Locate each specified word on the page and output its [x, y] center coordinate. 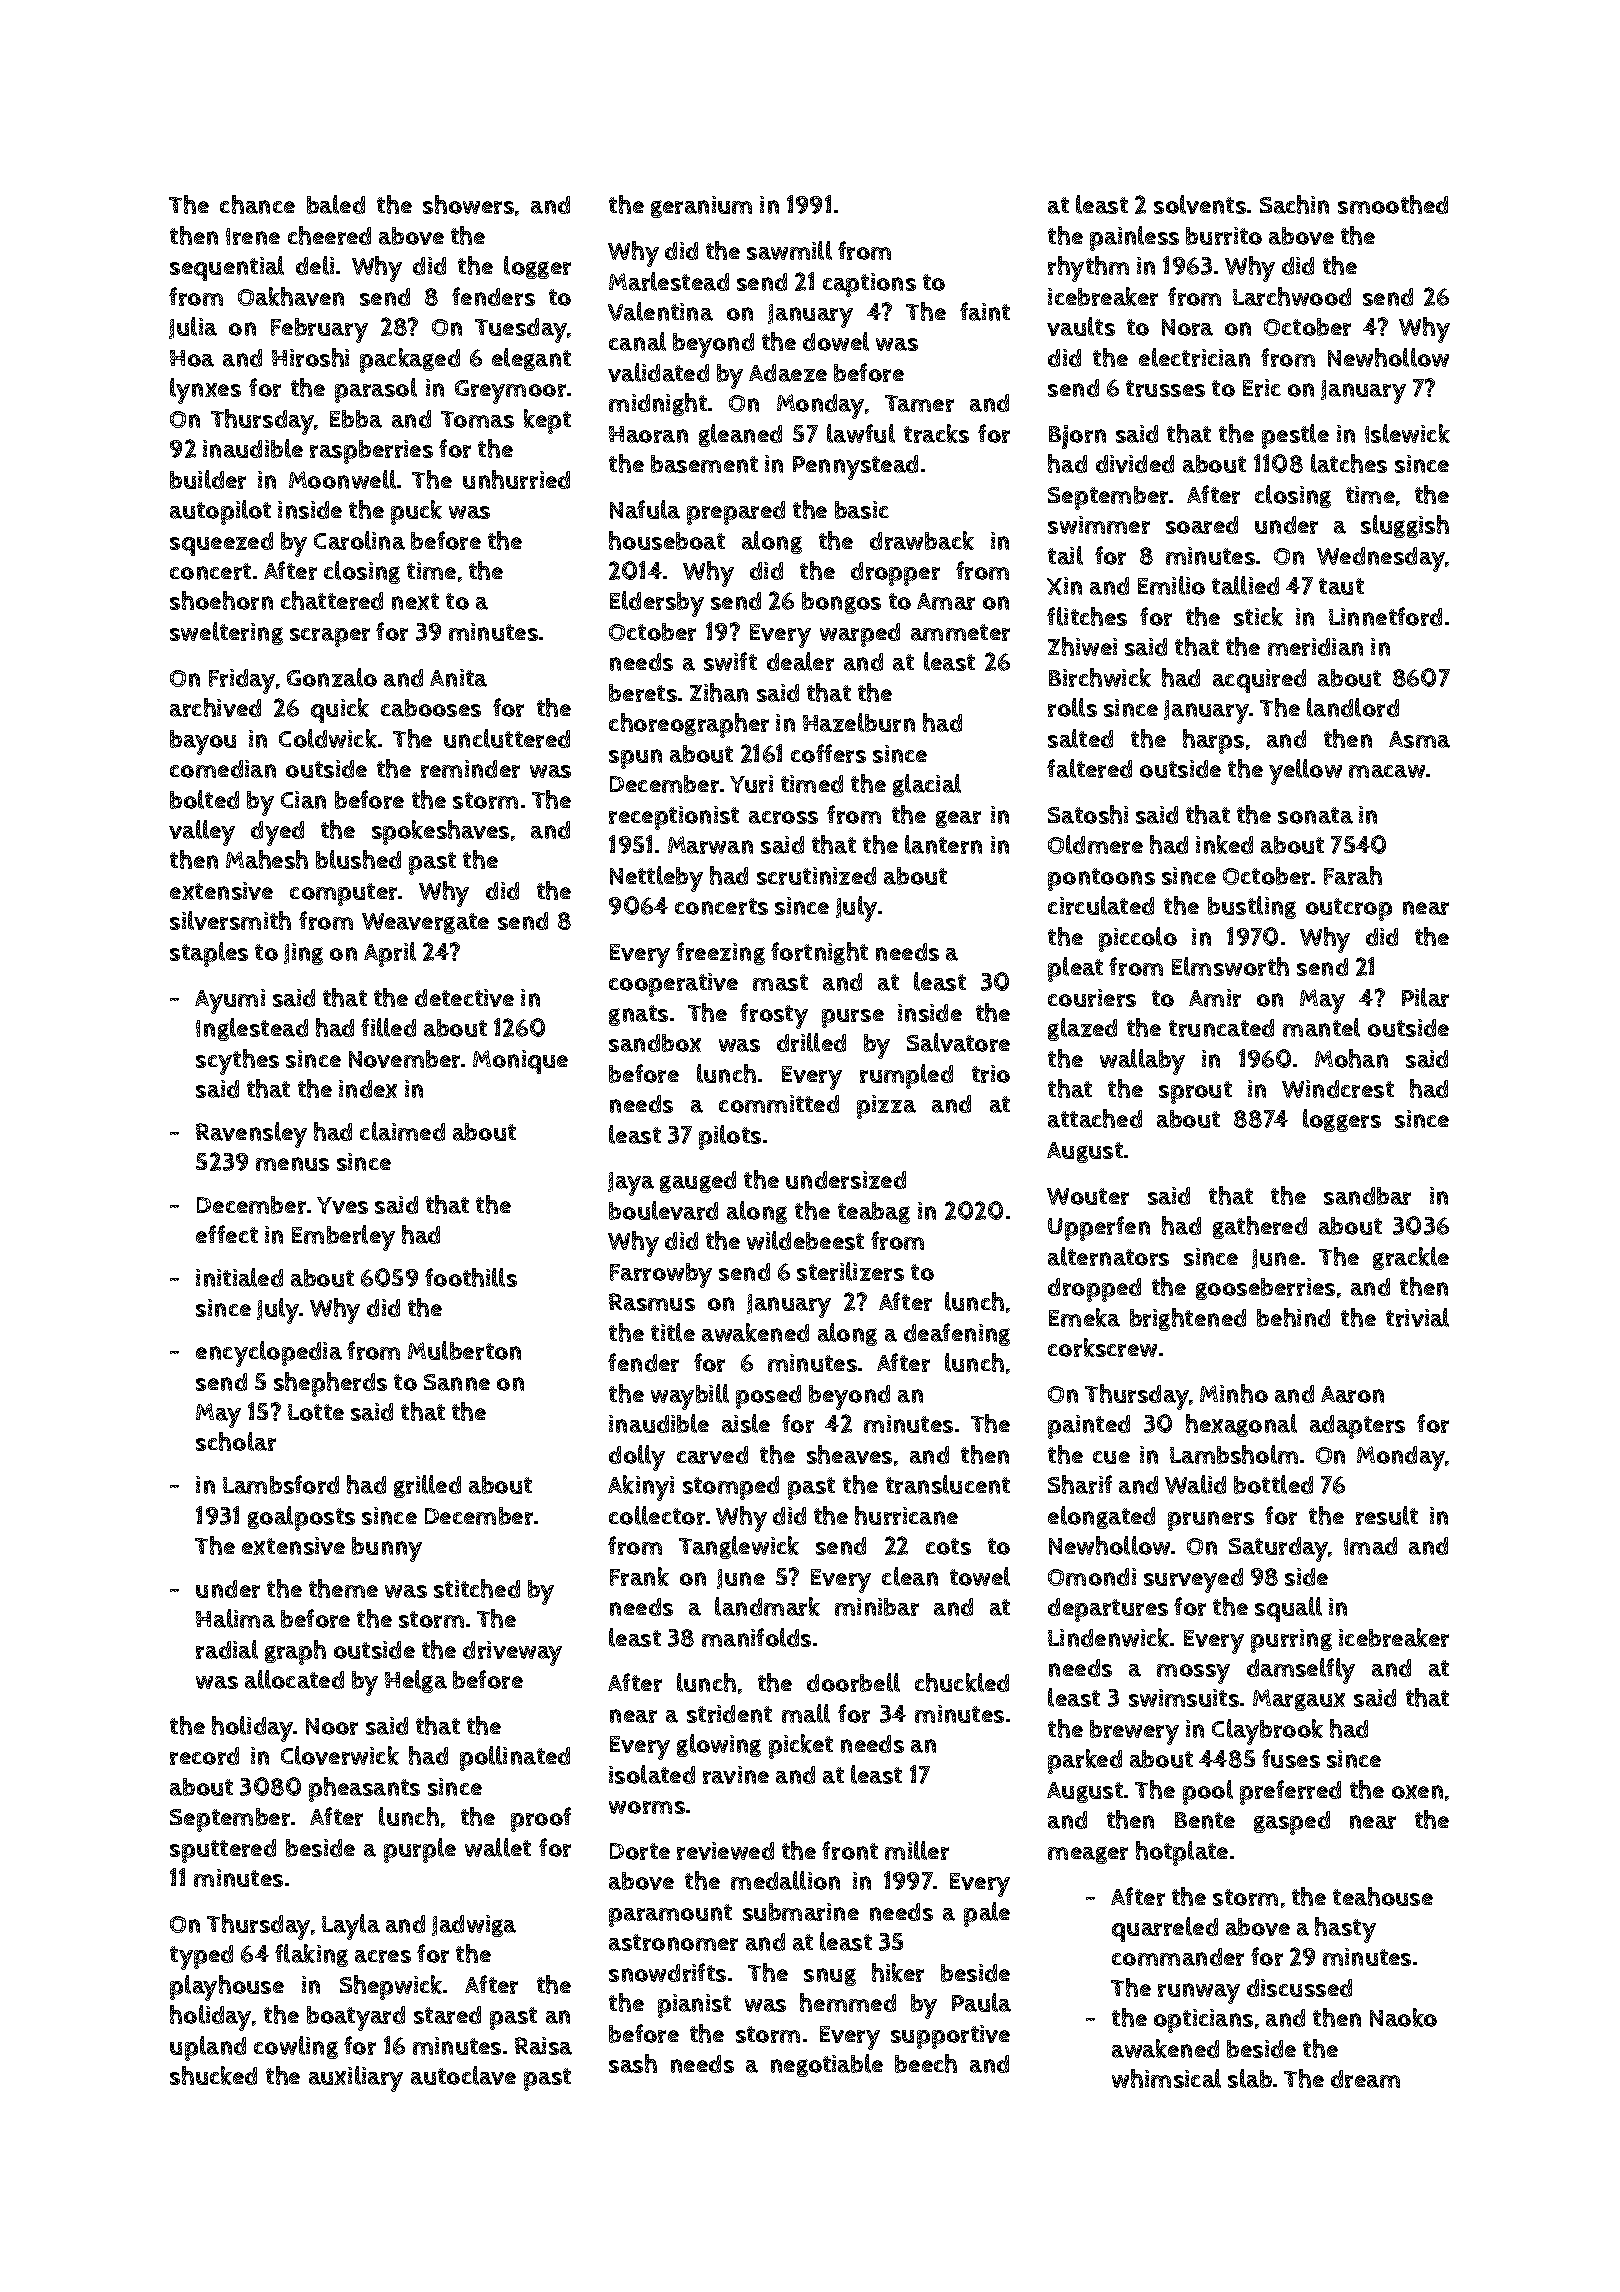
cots [948, 1546]
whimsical [1166, 2078]
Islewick [1407, 433]
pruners [1211, 1521]
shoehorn [221, 600]
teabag [874, 1213]
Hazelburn [859, 722]
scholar [236, 1441]
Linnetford [1385, 616]
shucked [213, 2075]
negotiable [827, 2065]
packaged [410, 360]
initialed [239, 1277]
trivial [1417, 1317]
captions [869, 285]
